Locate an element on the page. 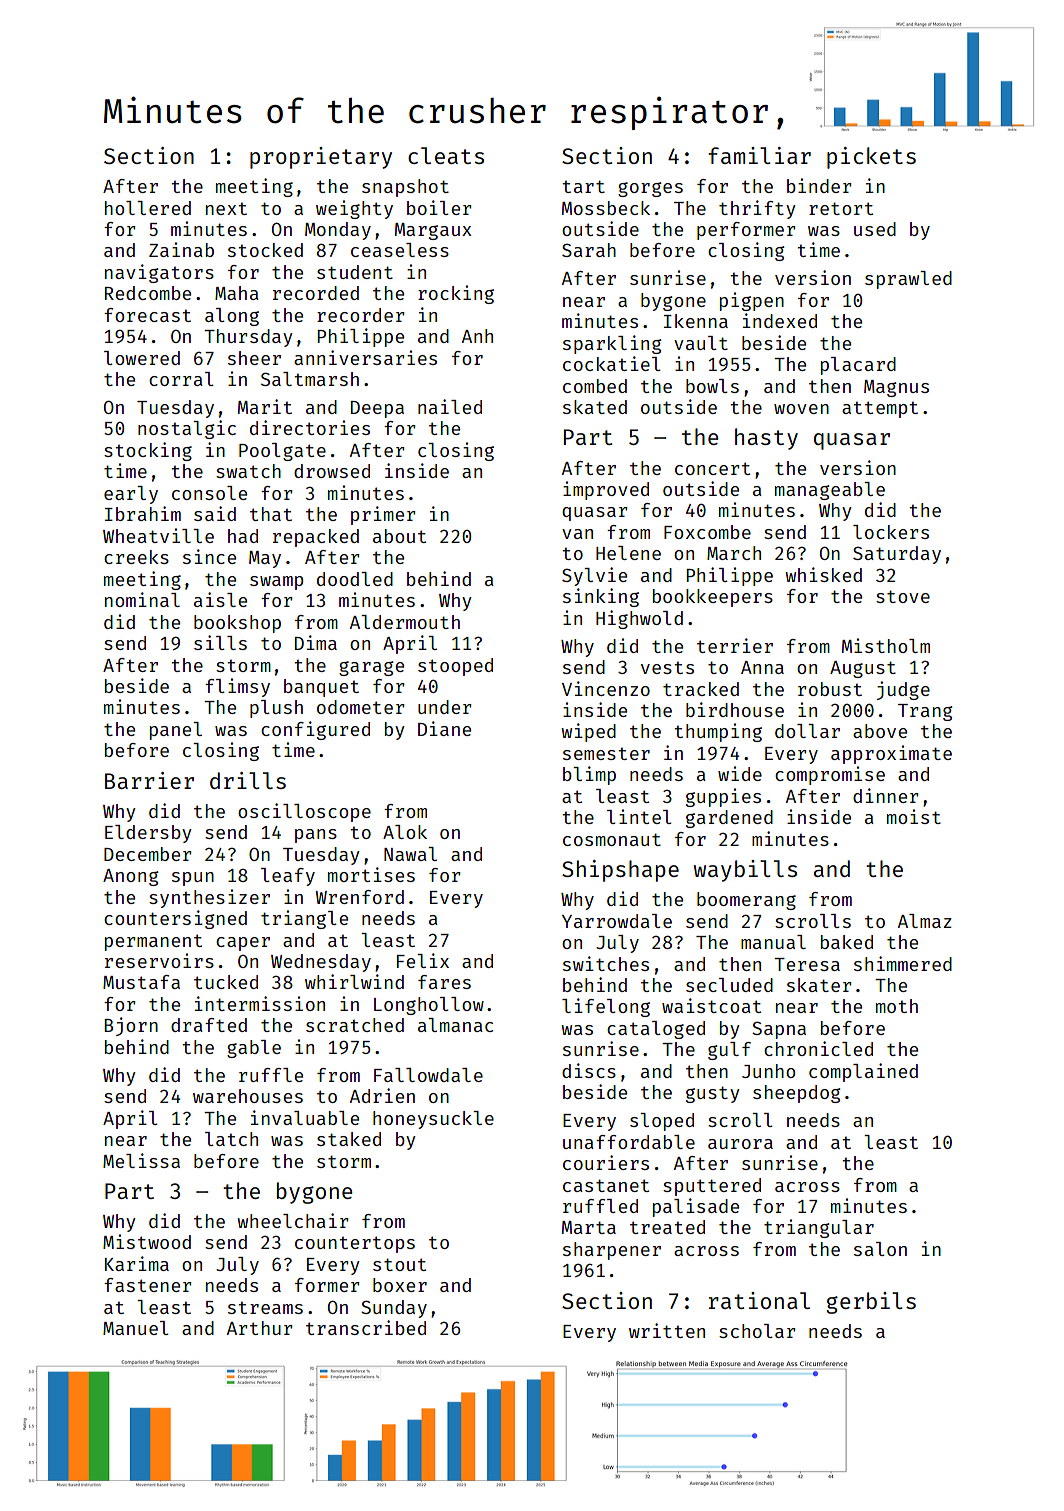  boiler is located at coordinates (439, 207).
